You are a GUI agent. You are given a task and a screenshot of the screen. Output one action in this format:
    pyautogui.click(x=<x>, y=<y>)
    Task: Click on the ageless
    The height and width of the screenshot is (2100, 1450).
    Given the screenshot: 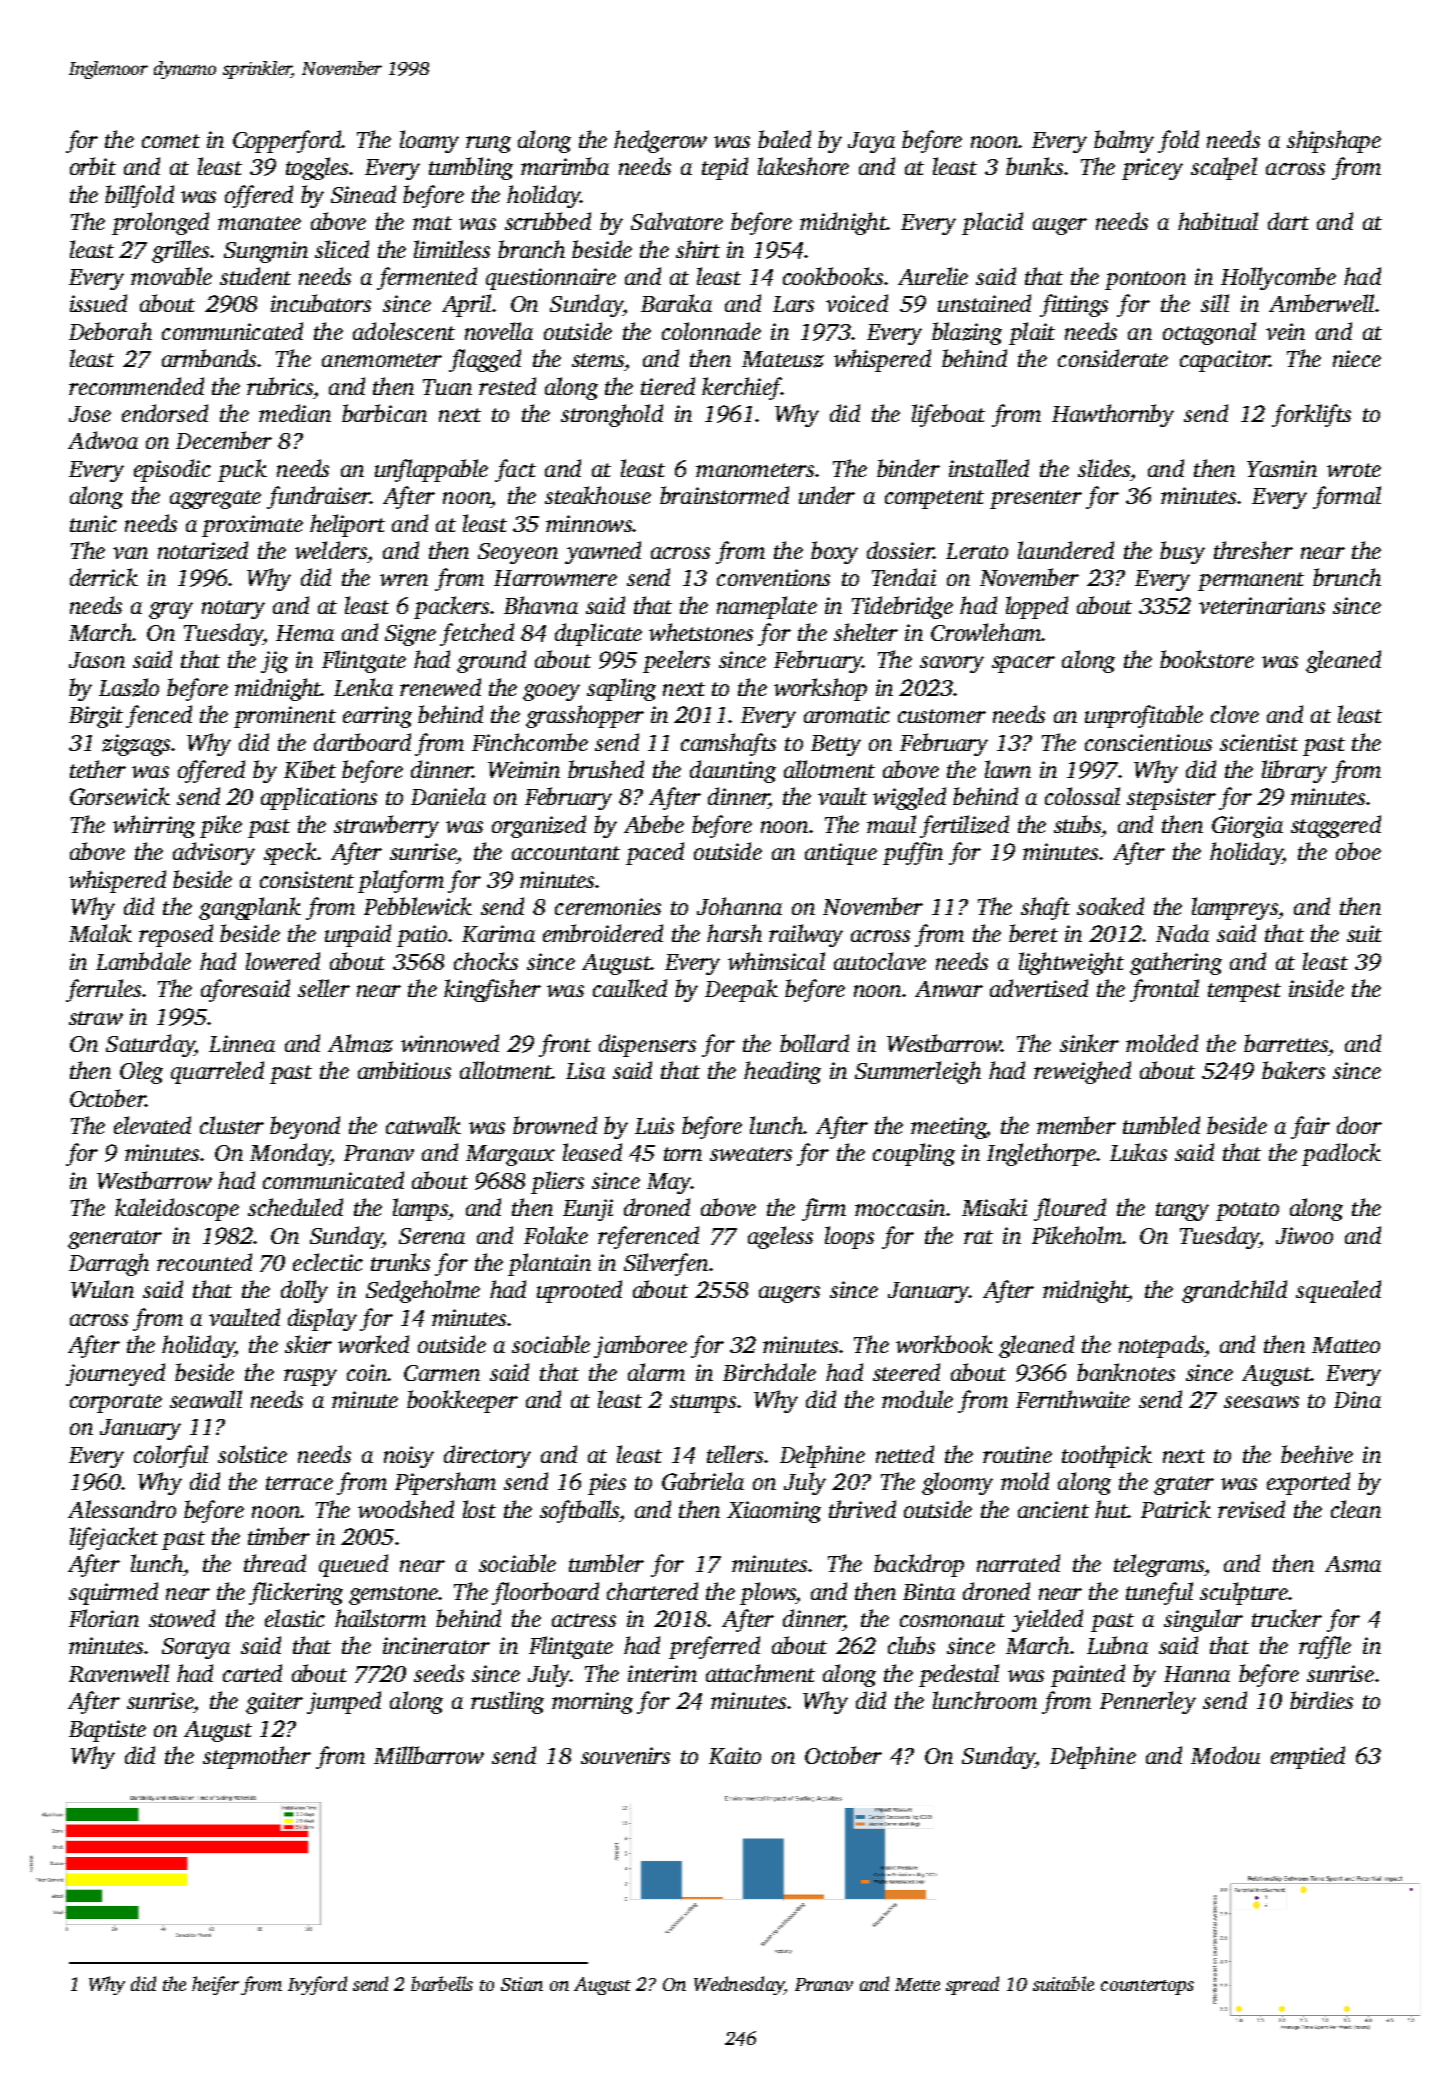 What is the action you would take?
    pyautogui.click(x=780, y=1237)
